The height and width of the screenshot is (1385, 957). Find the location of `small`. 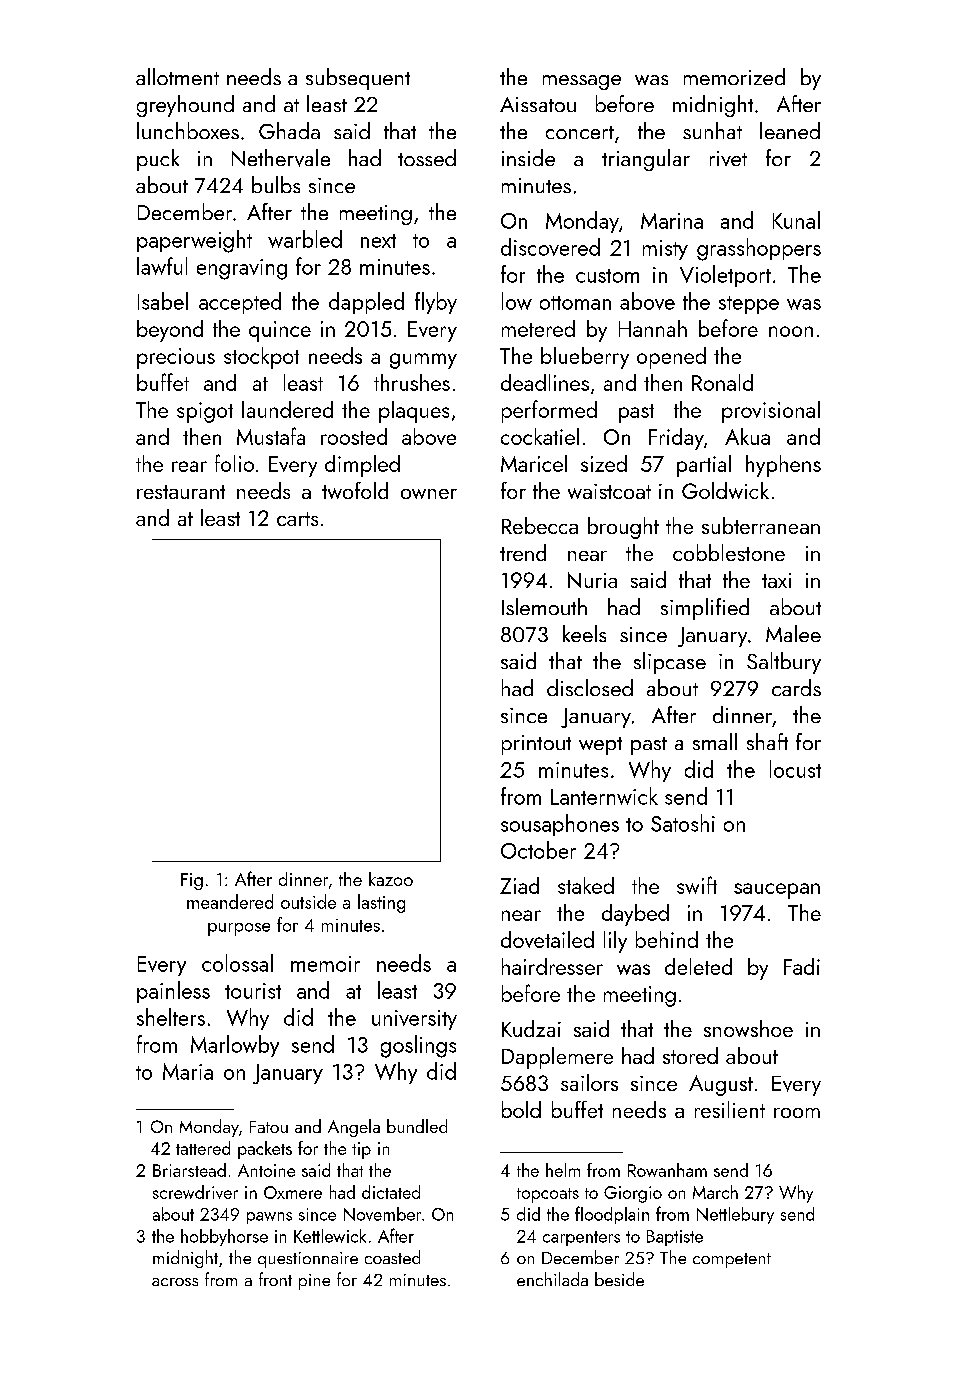

small is located at coordinates (715, 741).
